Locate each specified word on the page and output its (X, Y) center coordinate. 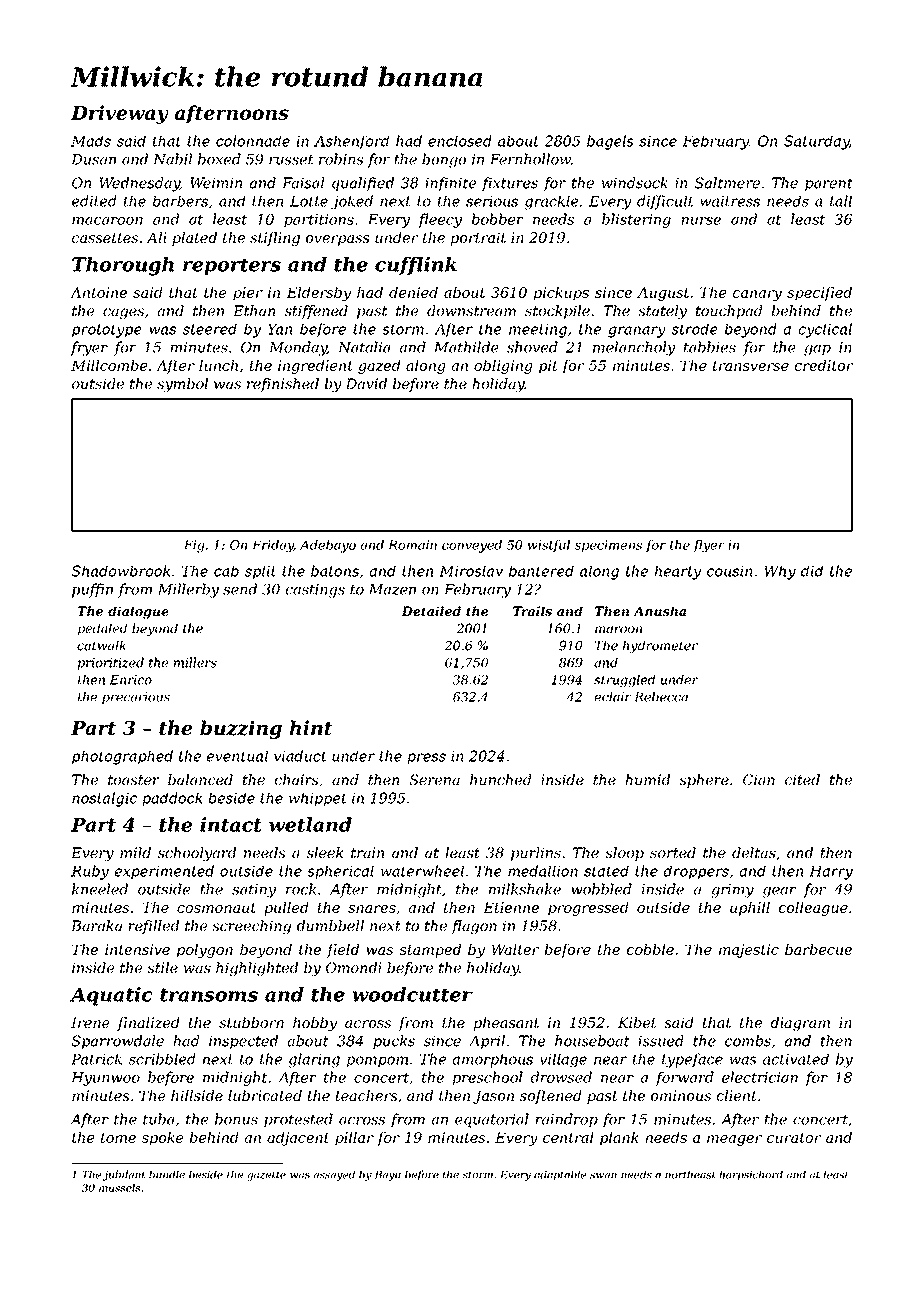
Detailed (431, 611)
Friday (273, 546)
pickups (561, 294)
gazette (266, 1176)
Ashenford (351, 142)
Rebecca (661, 697)
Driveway (120, 114)
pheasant (506, 1024)
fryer (89, 348)
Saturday (816, 142)
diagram (800, 1024)
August (663, 294)
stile (163, 967)
